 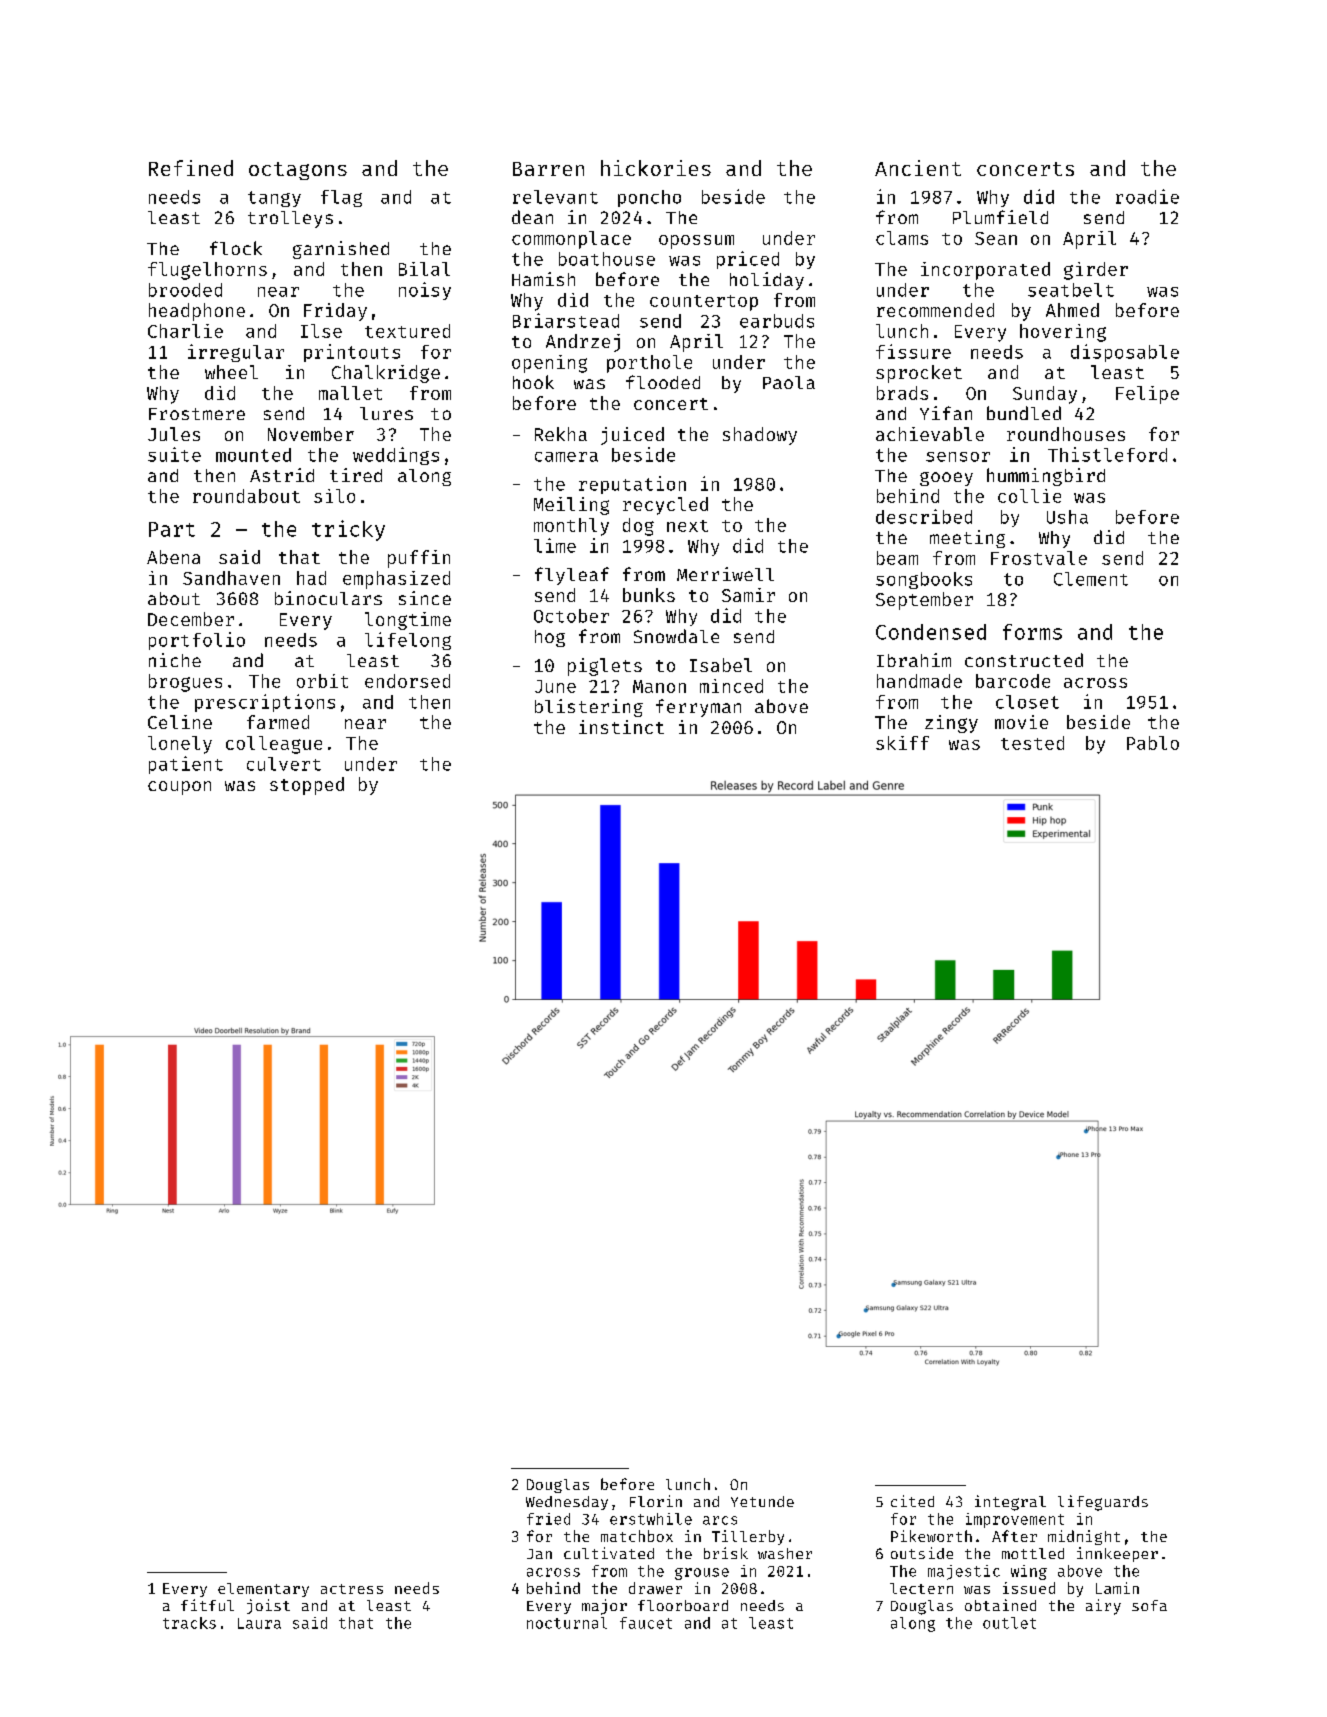 I want to click on flag, so click(x=341, y=198).
